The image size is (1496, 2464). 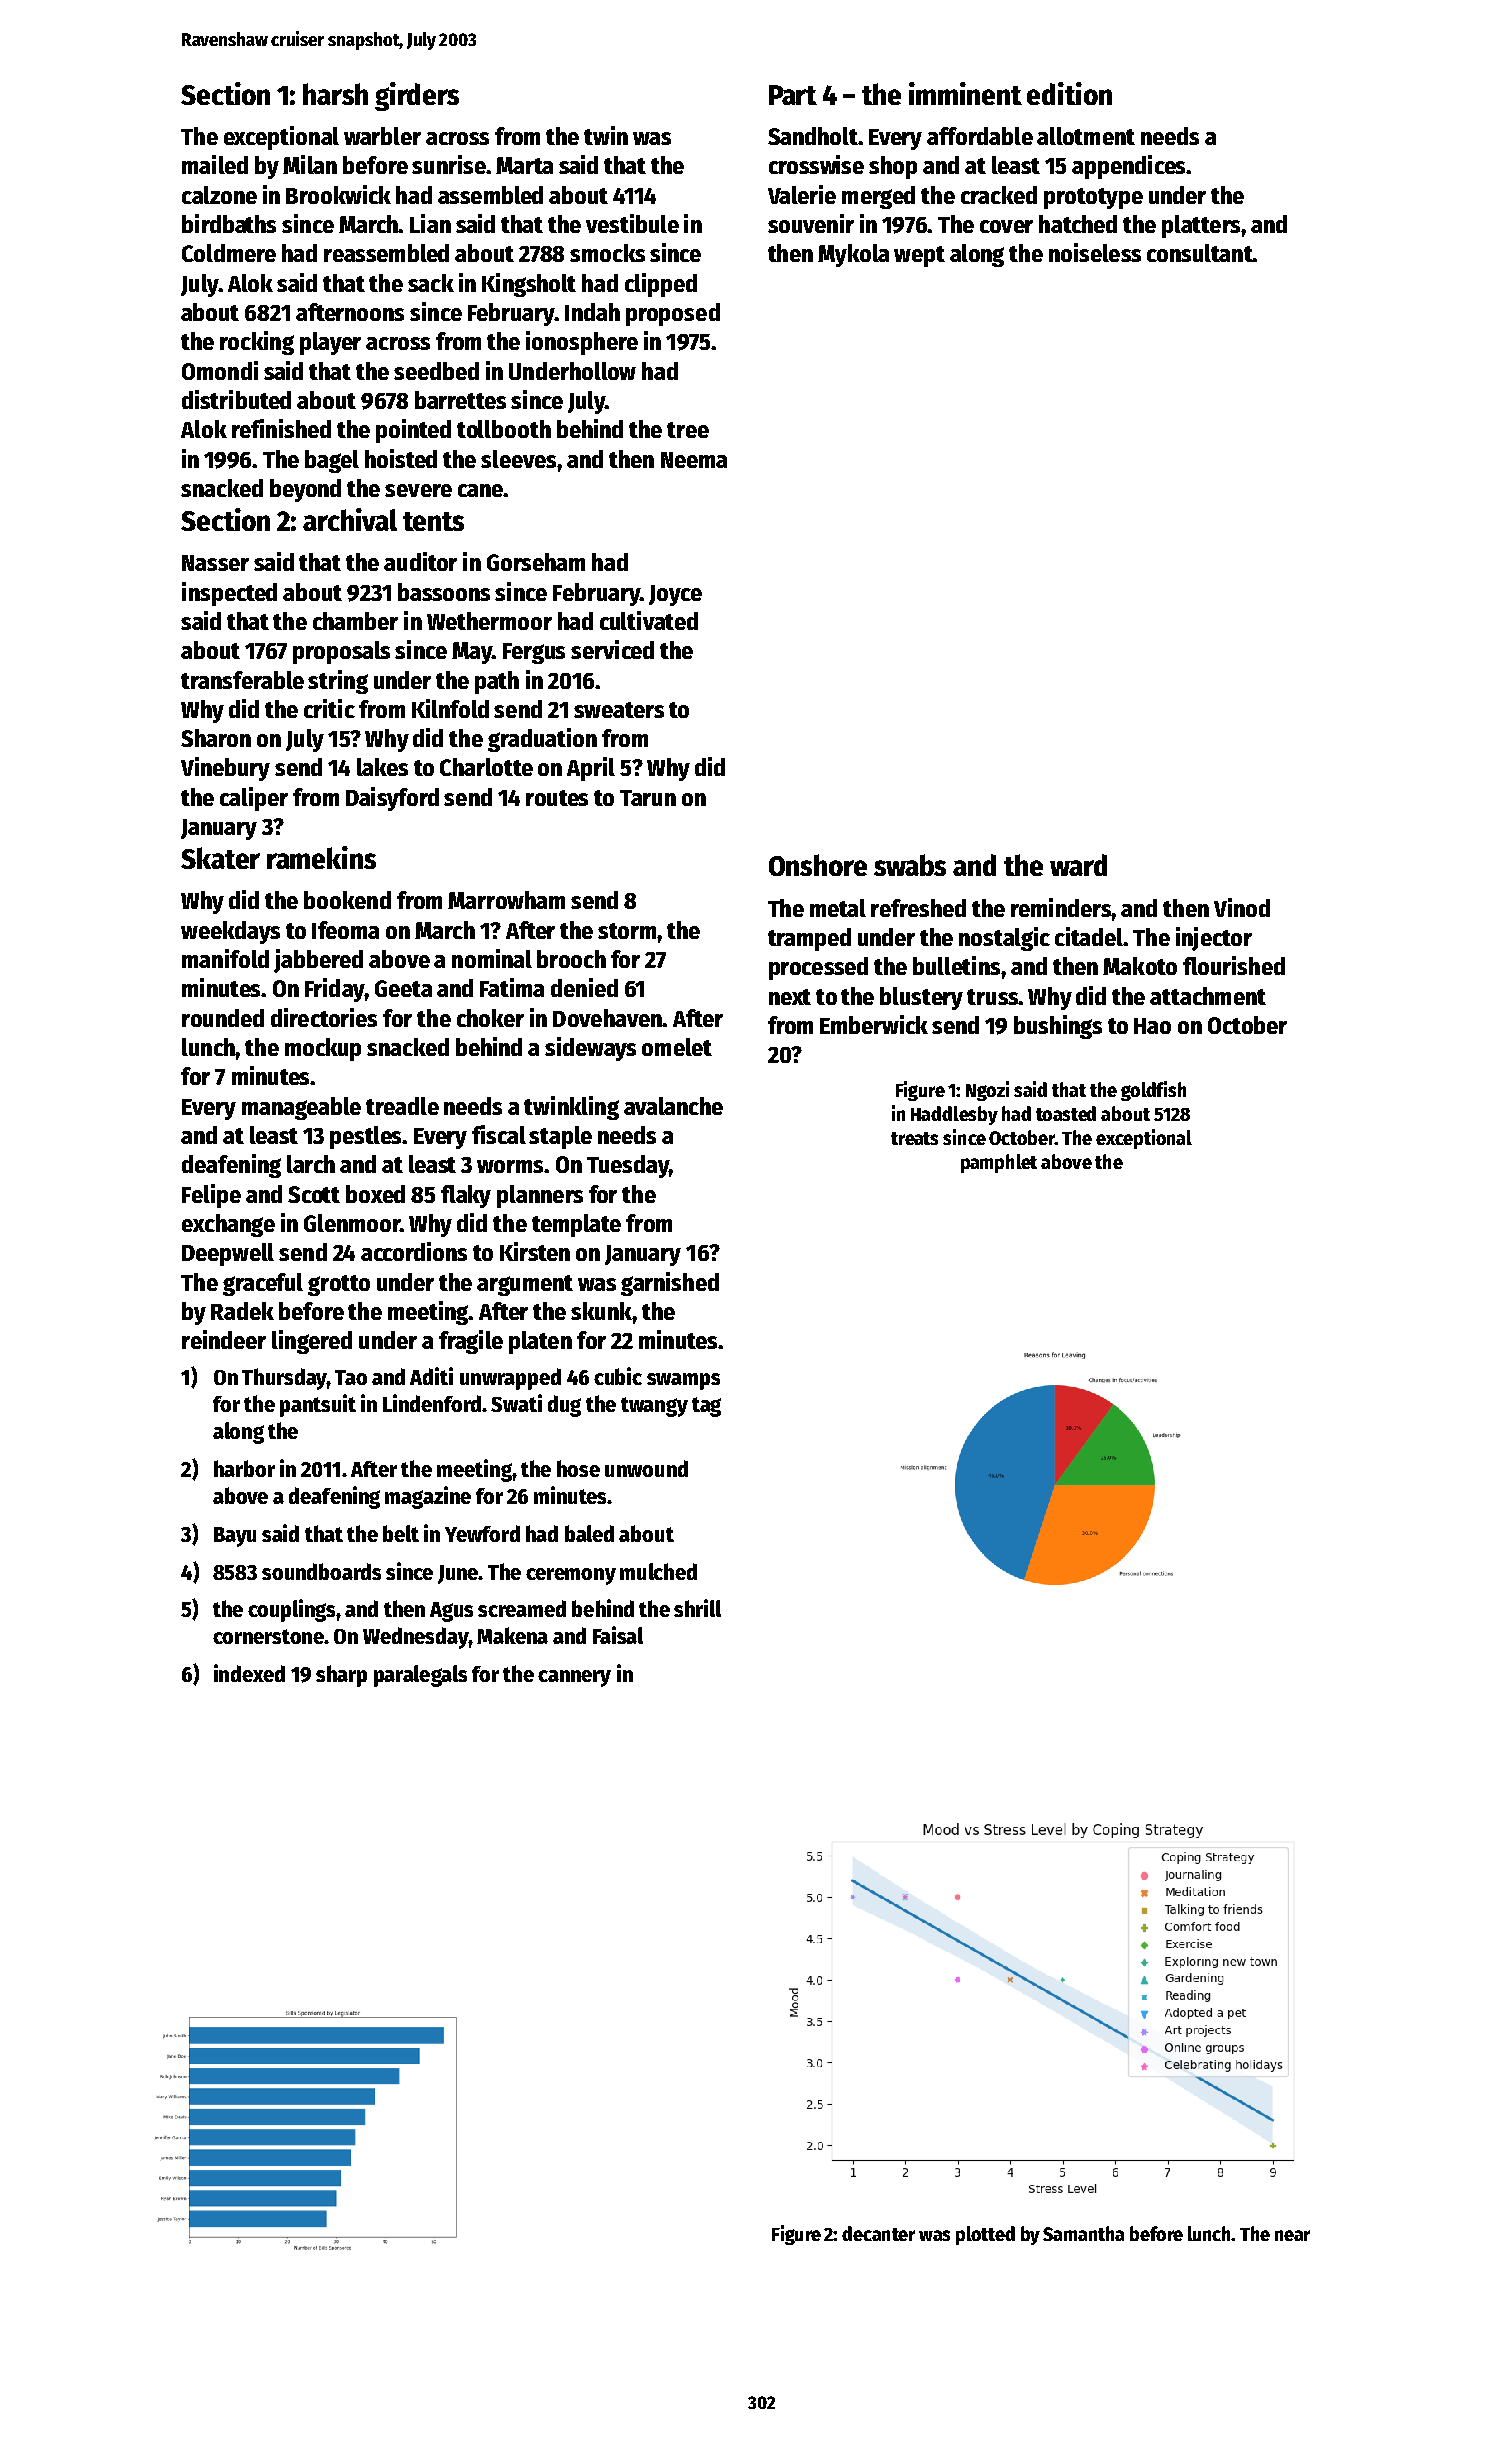 I want to click on edition, so click(x=1069, y=93).
